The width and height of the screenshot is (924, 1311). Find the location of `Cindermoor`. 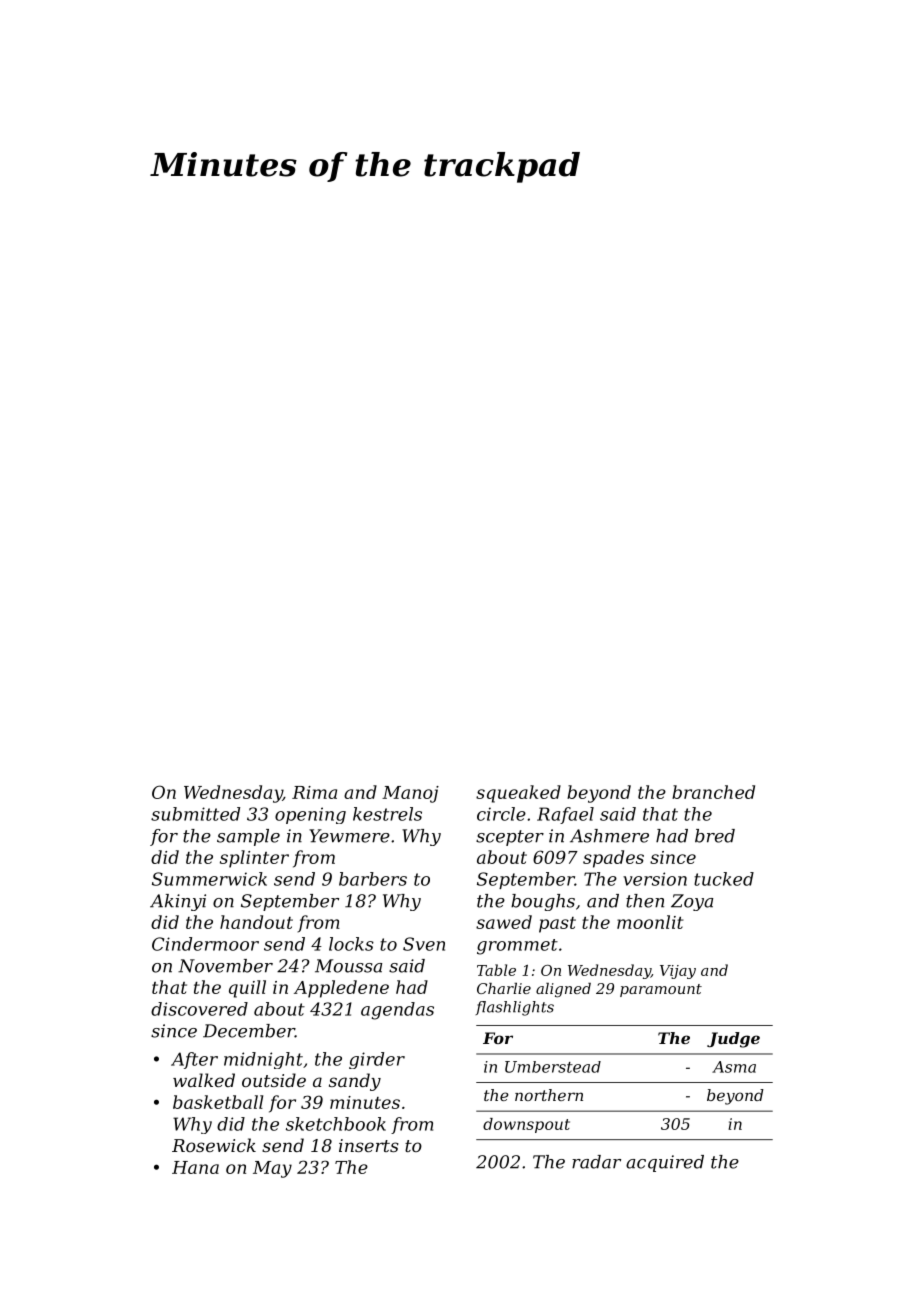

Cindermoor is located at coordinates (205, 944).
